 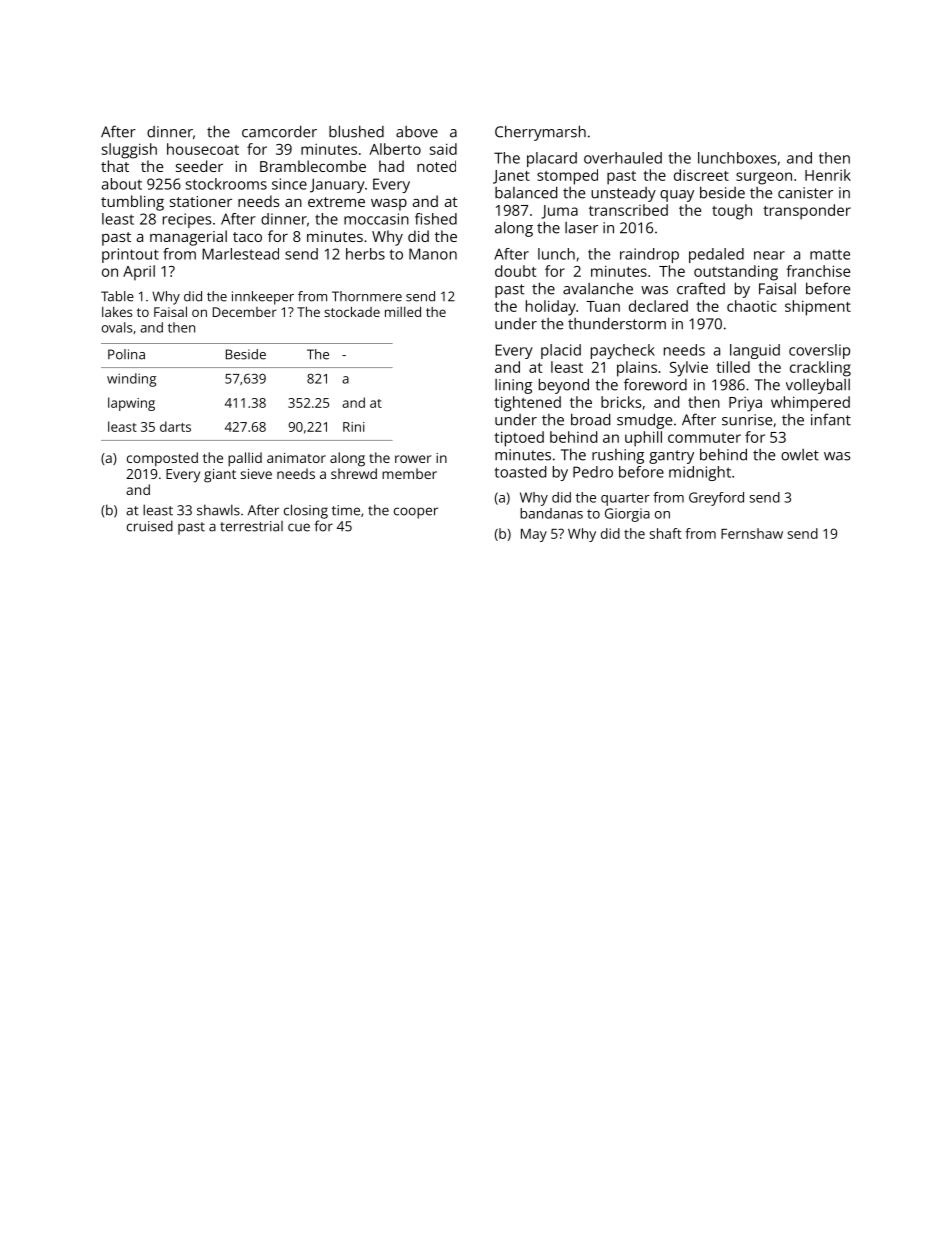 I want to click on camcorder, so click(x=279, y=131).
